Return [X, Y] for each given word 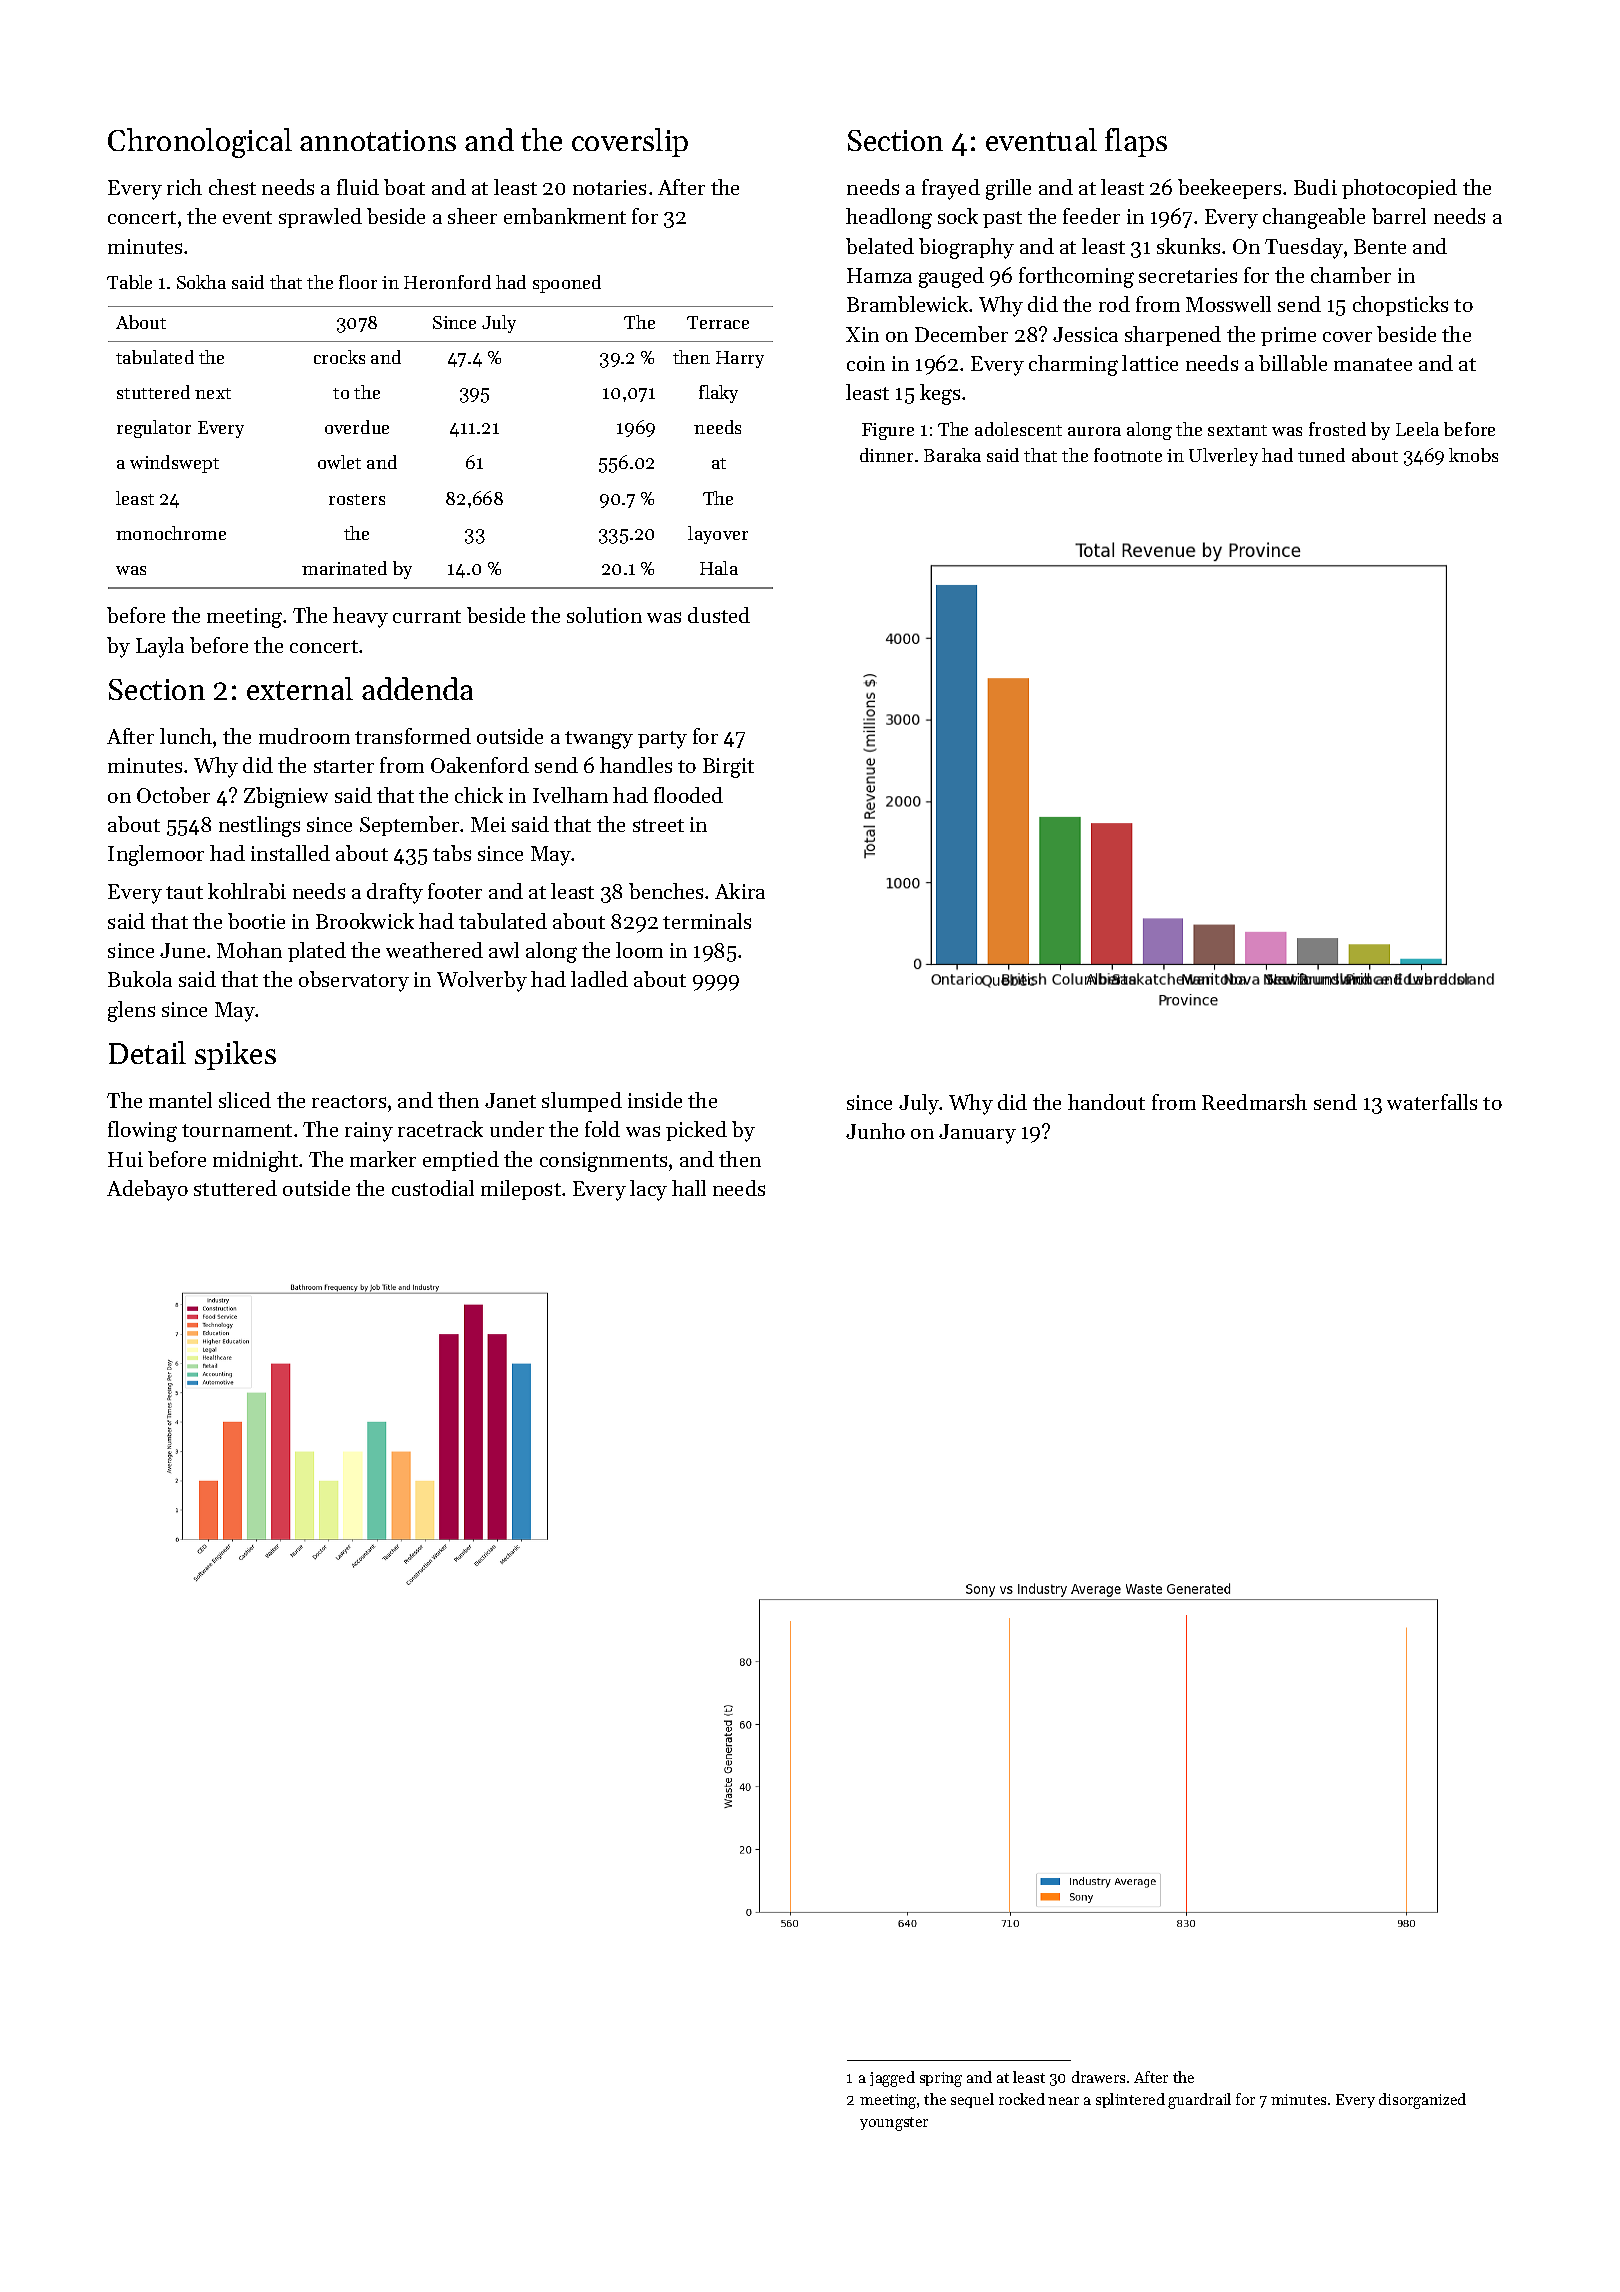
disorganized [1422, 2101]
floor [358, 282]
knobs [1473, 455]
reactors [349, 1101]
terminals [707, 921]
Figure [888, 431]
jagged [892, 2079]
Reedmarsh [1254, 1102]
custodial [433, 1188]
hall [689, 1188]
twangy [599, 740]
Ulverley [1223, 457]
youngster [894, 2124]
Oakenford [480, 765]
